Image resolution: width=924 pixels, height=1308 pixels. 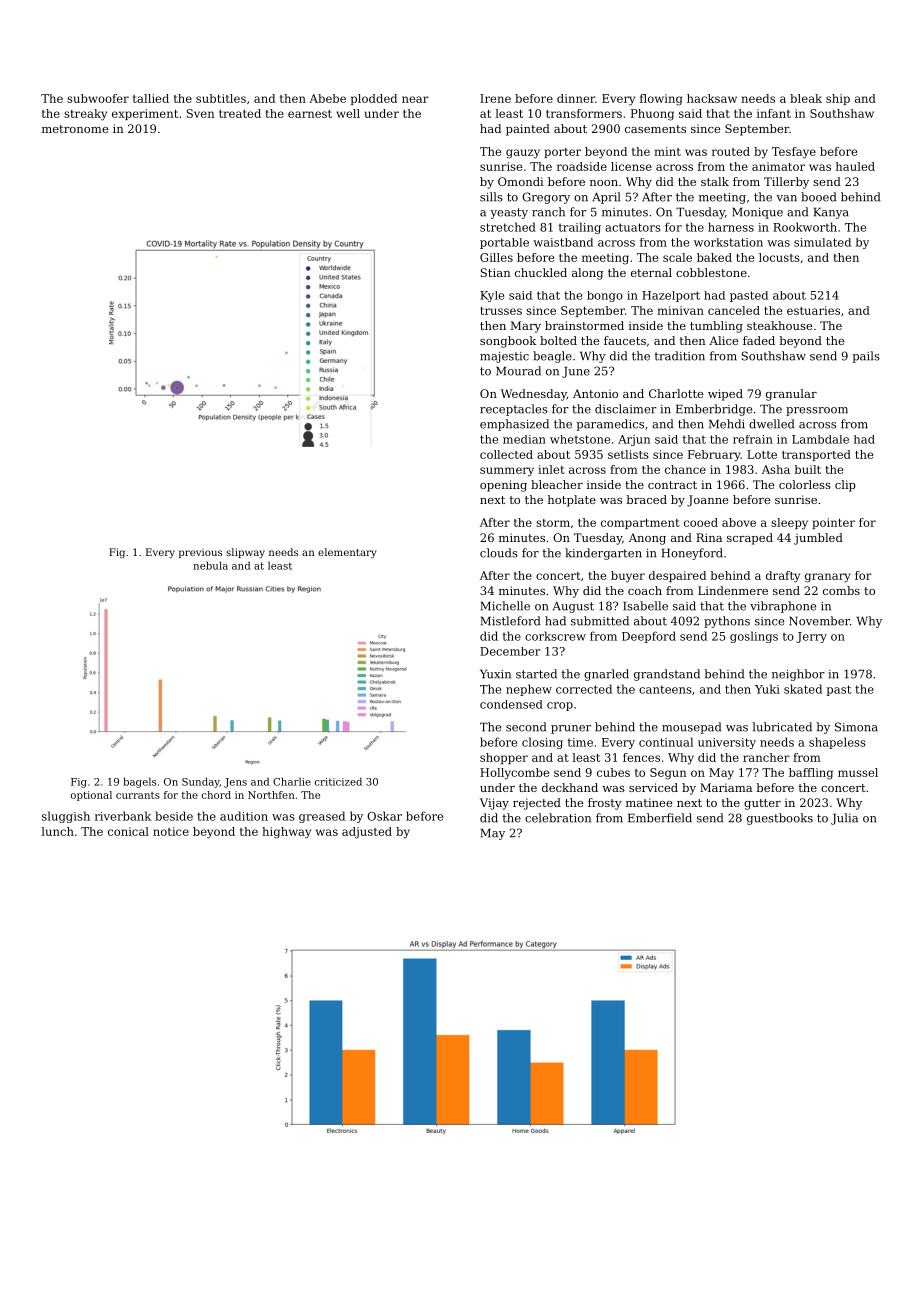 What do you see at coordinates (572, 501) in the screenshot?
I see `hotplate` at bounding box center [572, 501].
